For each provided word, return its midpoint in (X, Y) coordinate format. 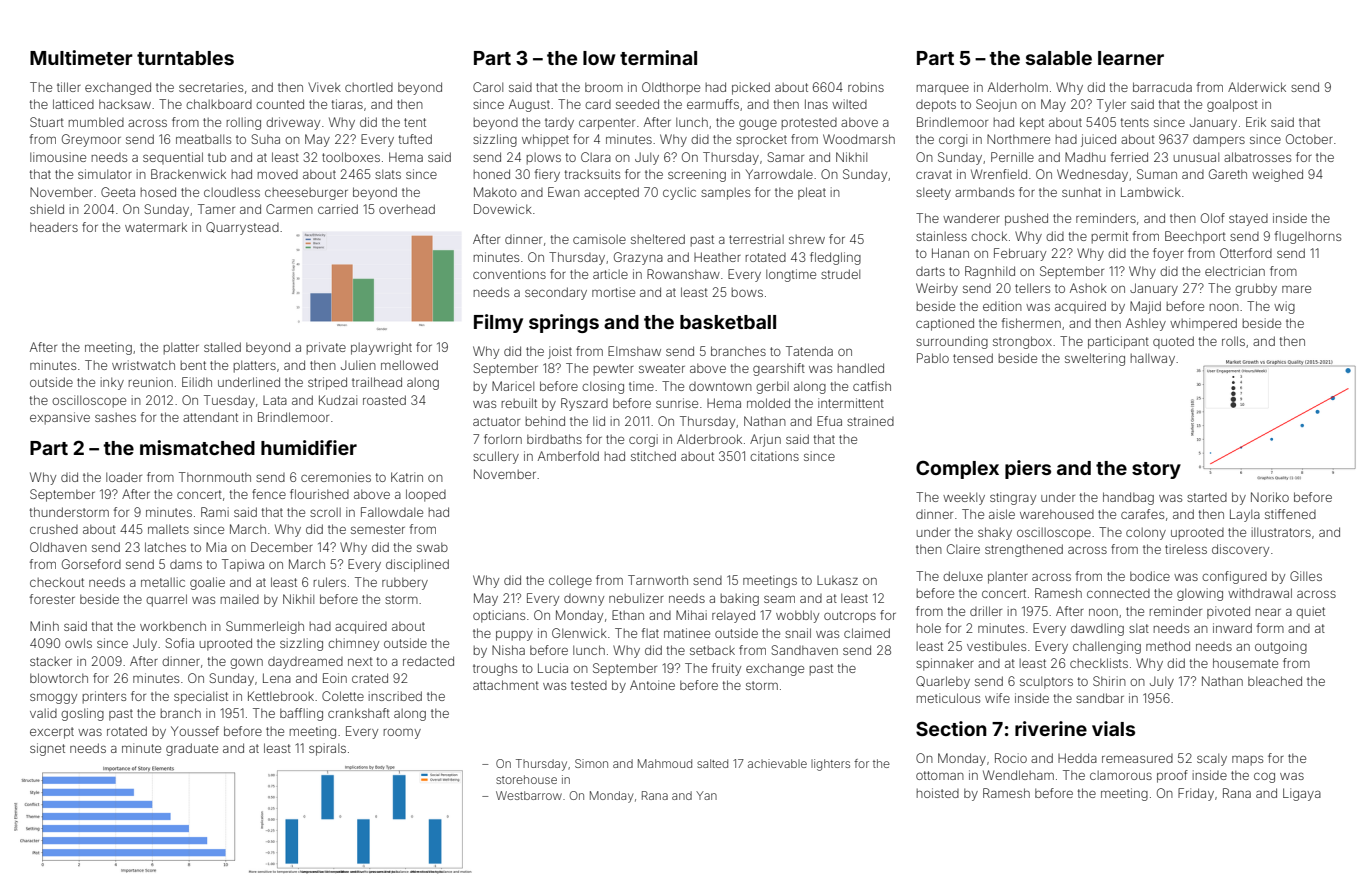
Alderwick (1257, 87)
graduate (192, 749)
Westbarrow (529, 795)
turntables (185, 58)
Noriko (1270, 497)
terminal (658, 57)
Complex (957, 469)
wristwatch (143, 365)
